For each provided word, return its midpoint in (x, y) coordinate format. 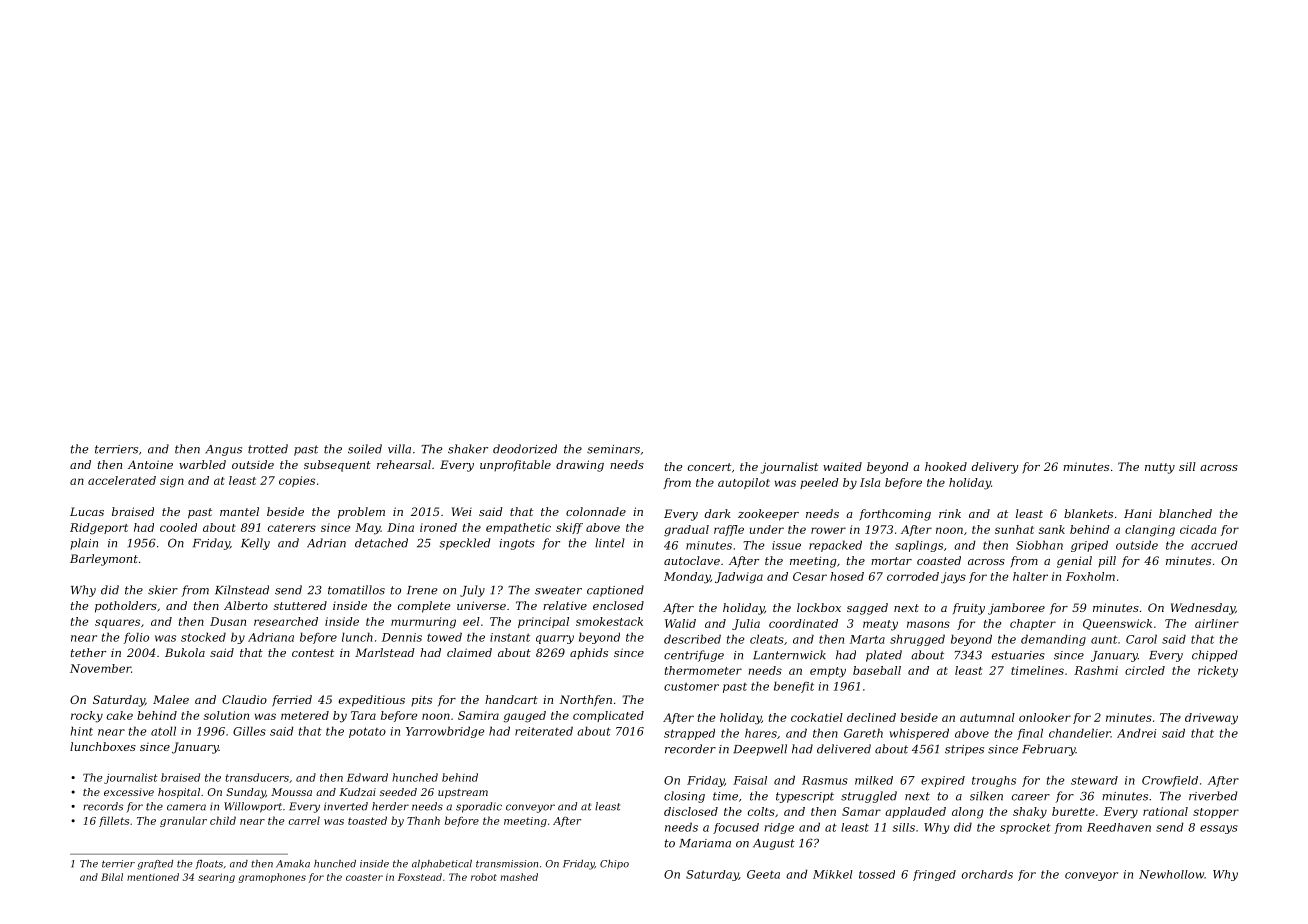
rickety (1218, 672)
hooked (946, 466)
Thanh (423, 820)
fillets (114, 821)
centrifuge (694, 656)
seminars (613, 449)
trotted (268, 449)
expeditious (372, 701)
